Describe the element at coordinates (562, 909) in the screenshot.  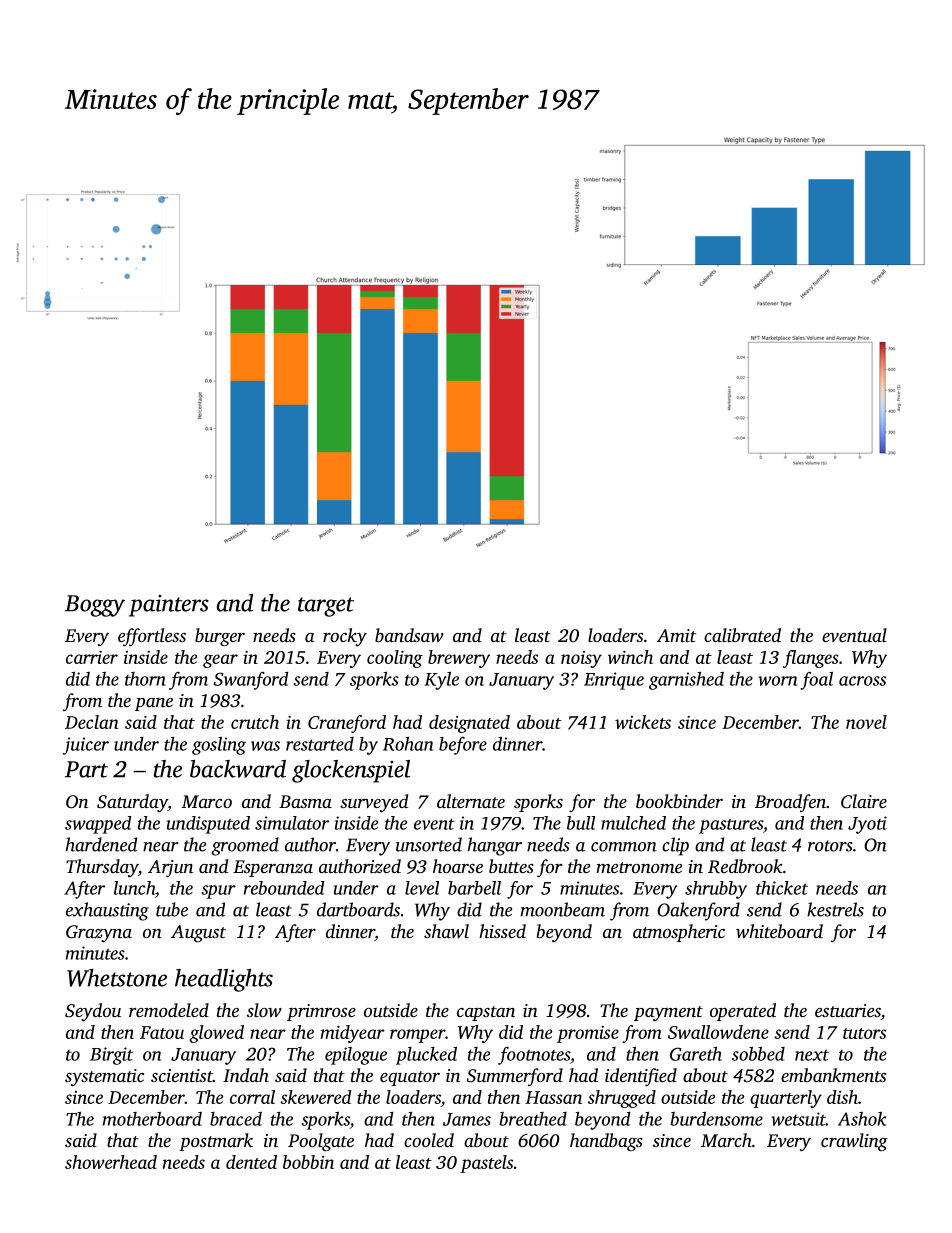
I see `moonbeam` at that location.
